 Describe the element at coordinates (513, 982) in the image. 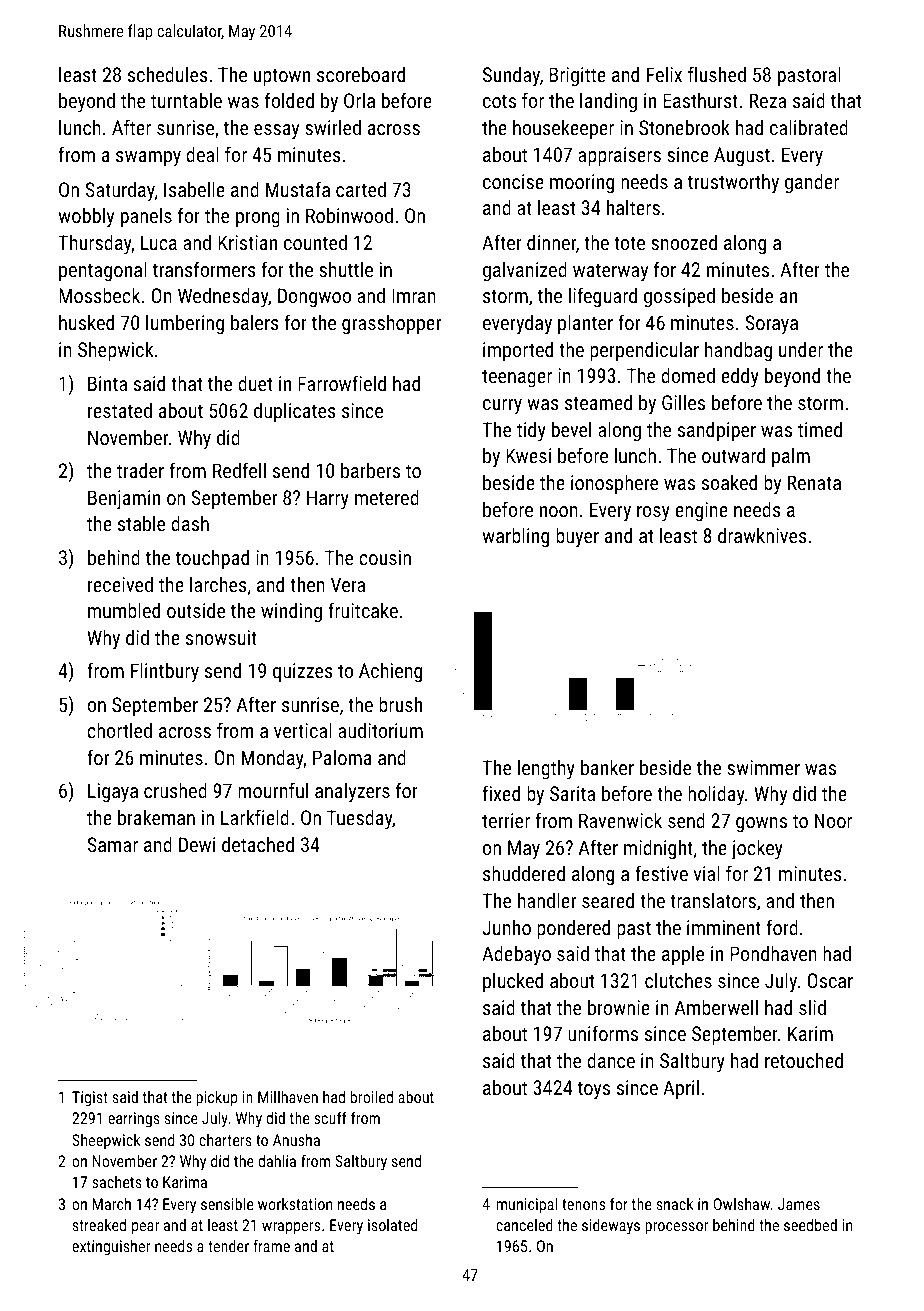

I see `plucked` at that location.
